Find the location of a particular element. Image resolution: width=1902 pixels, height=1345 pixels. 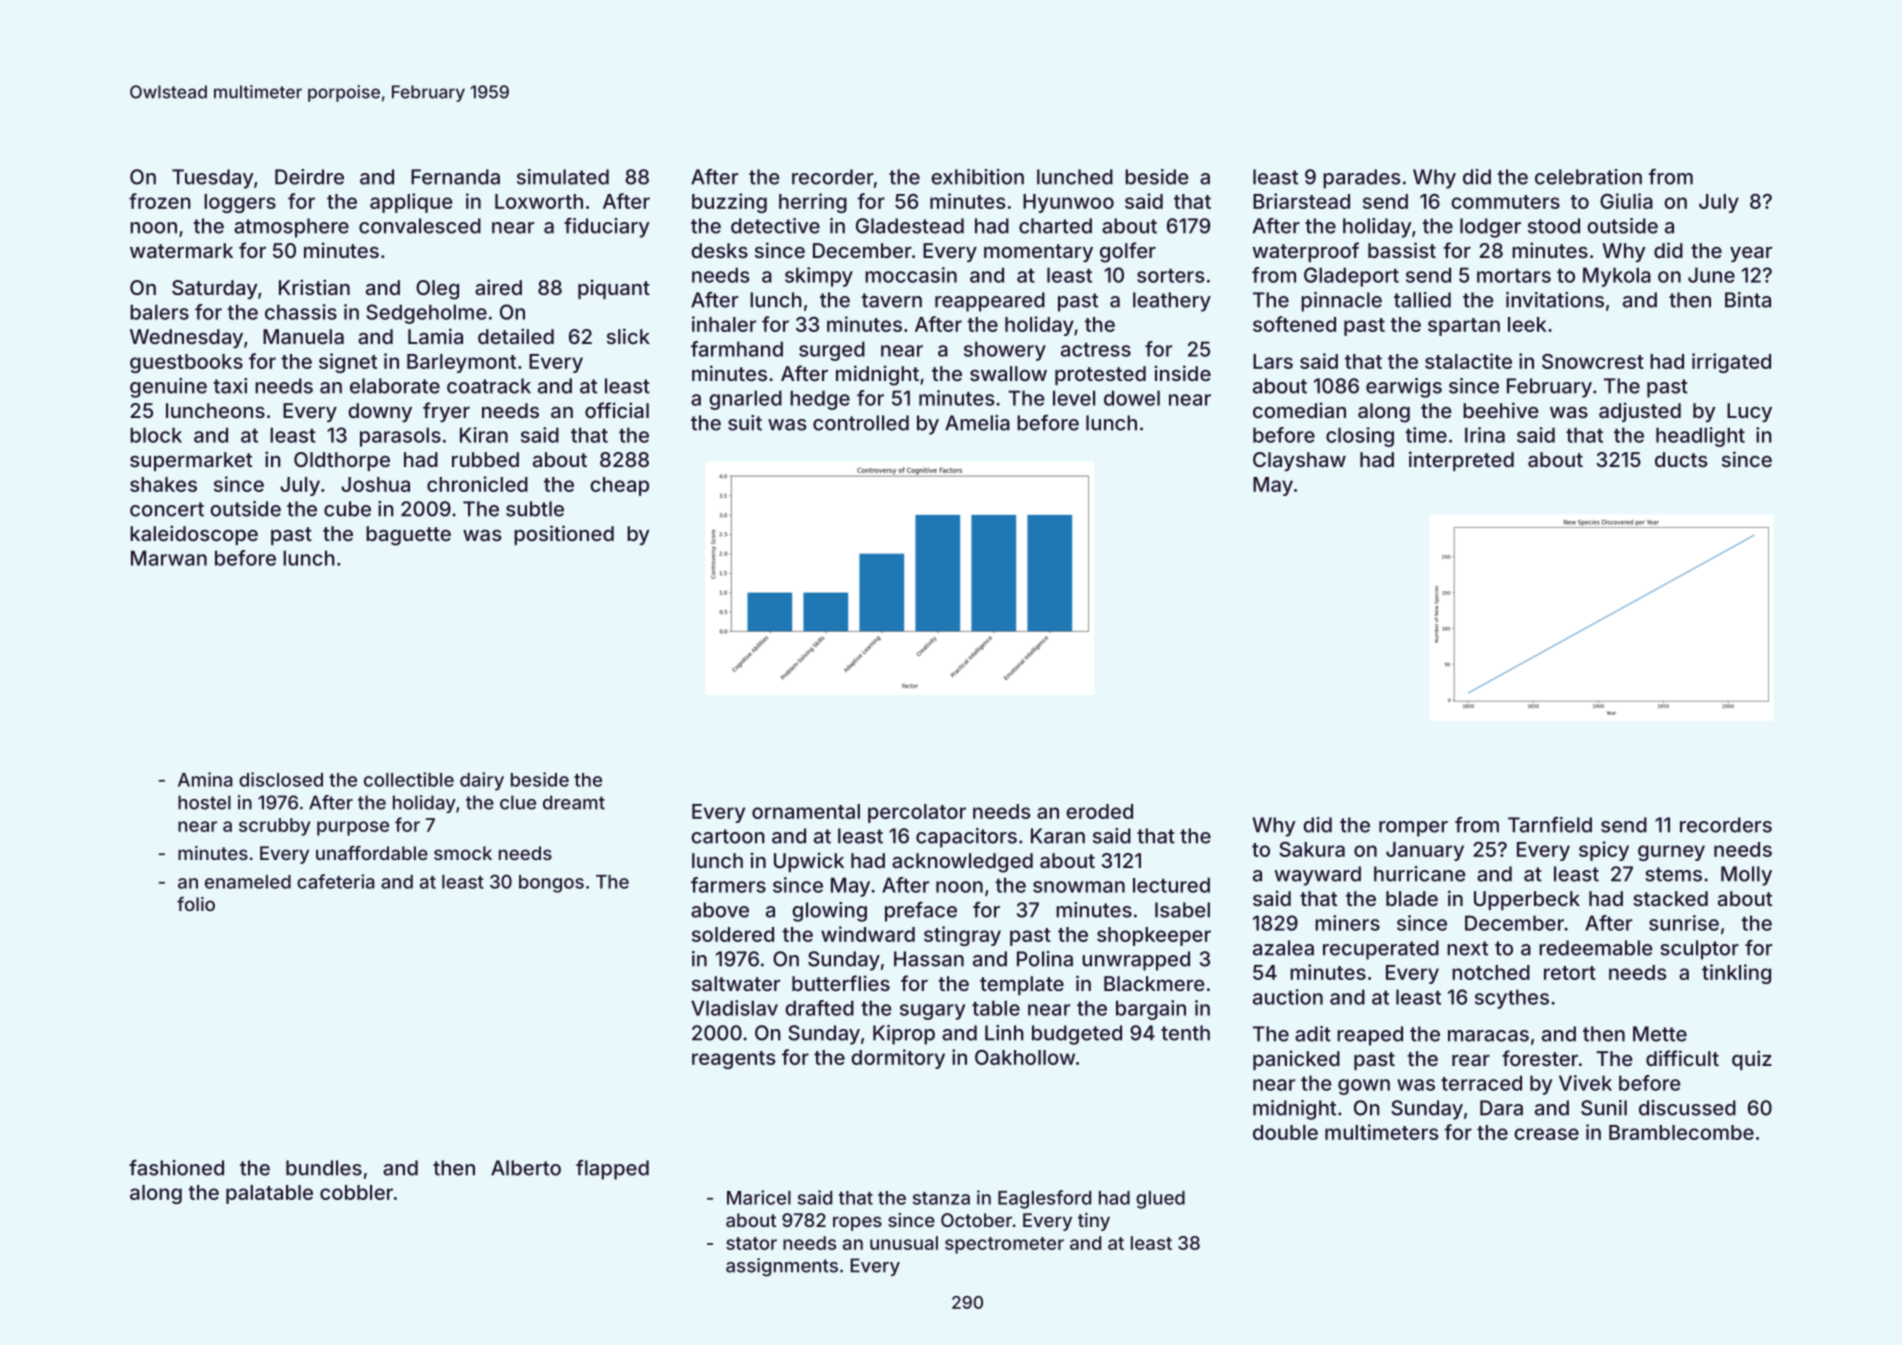

cobbler is located at coordinates (356, 1192).
